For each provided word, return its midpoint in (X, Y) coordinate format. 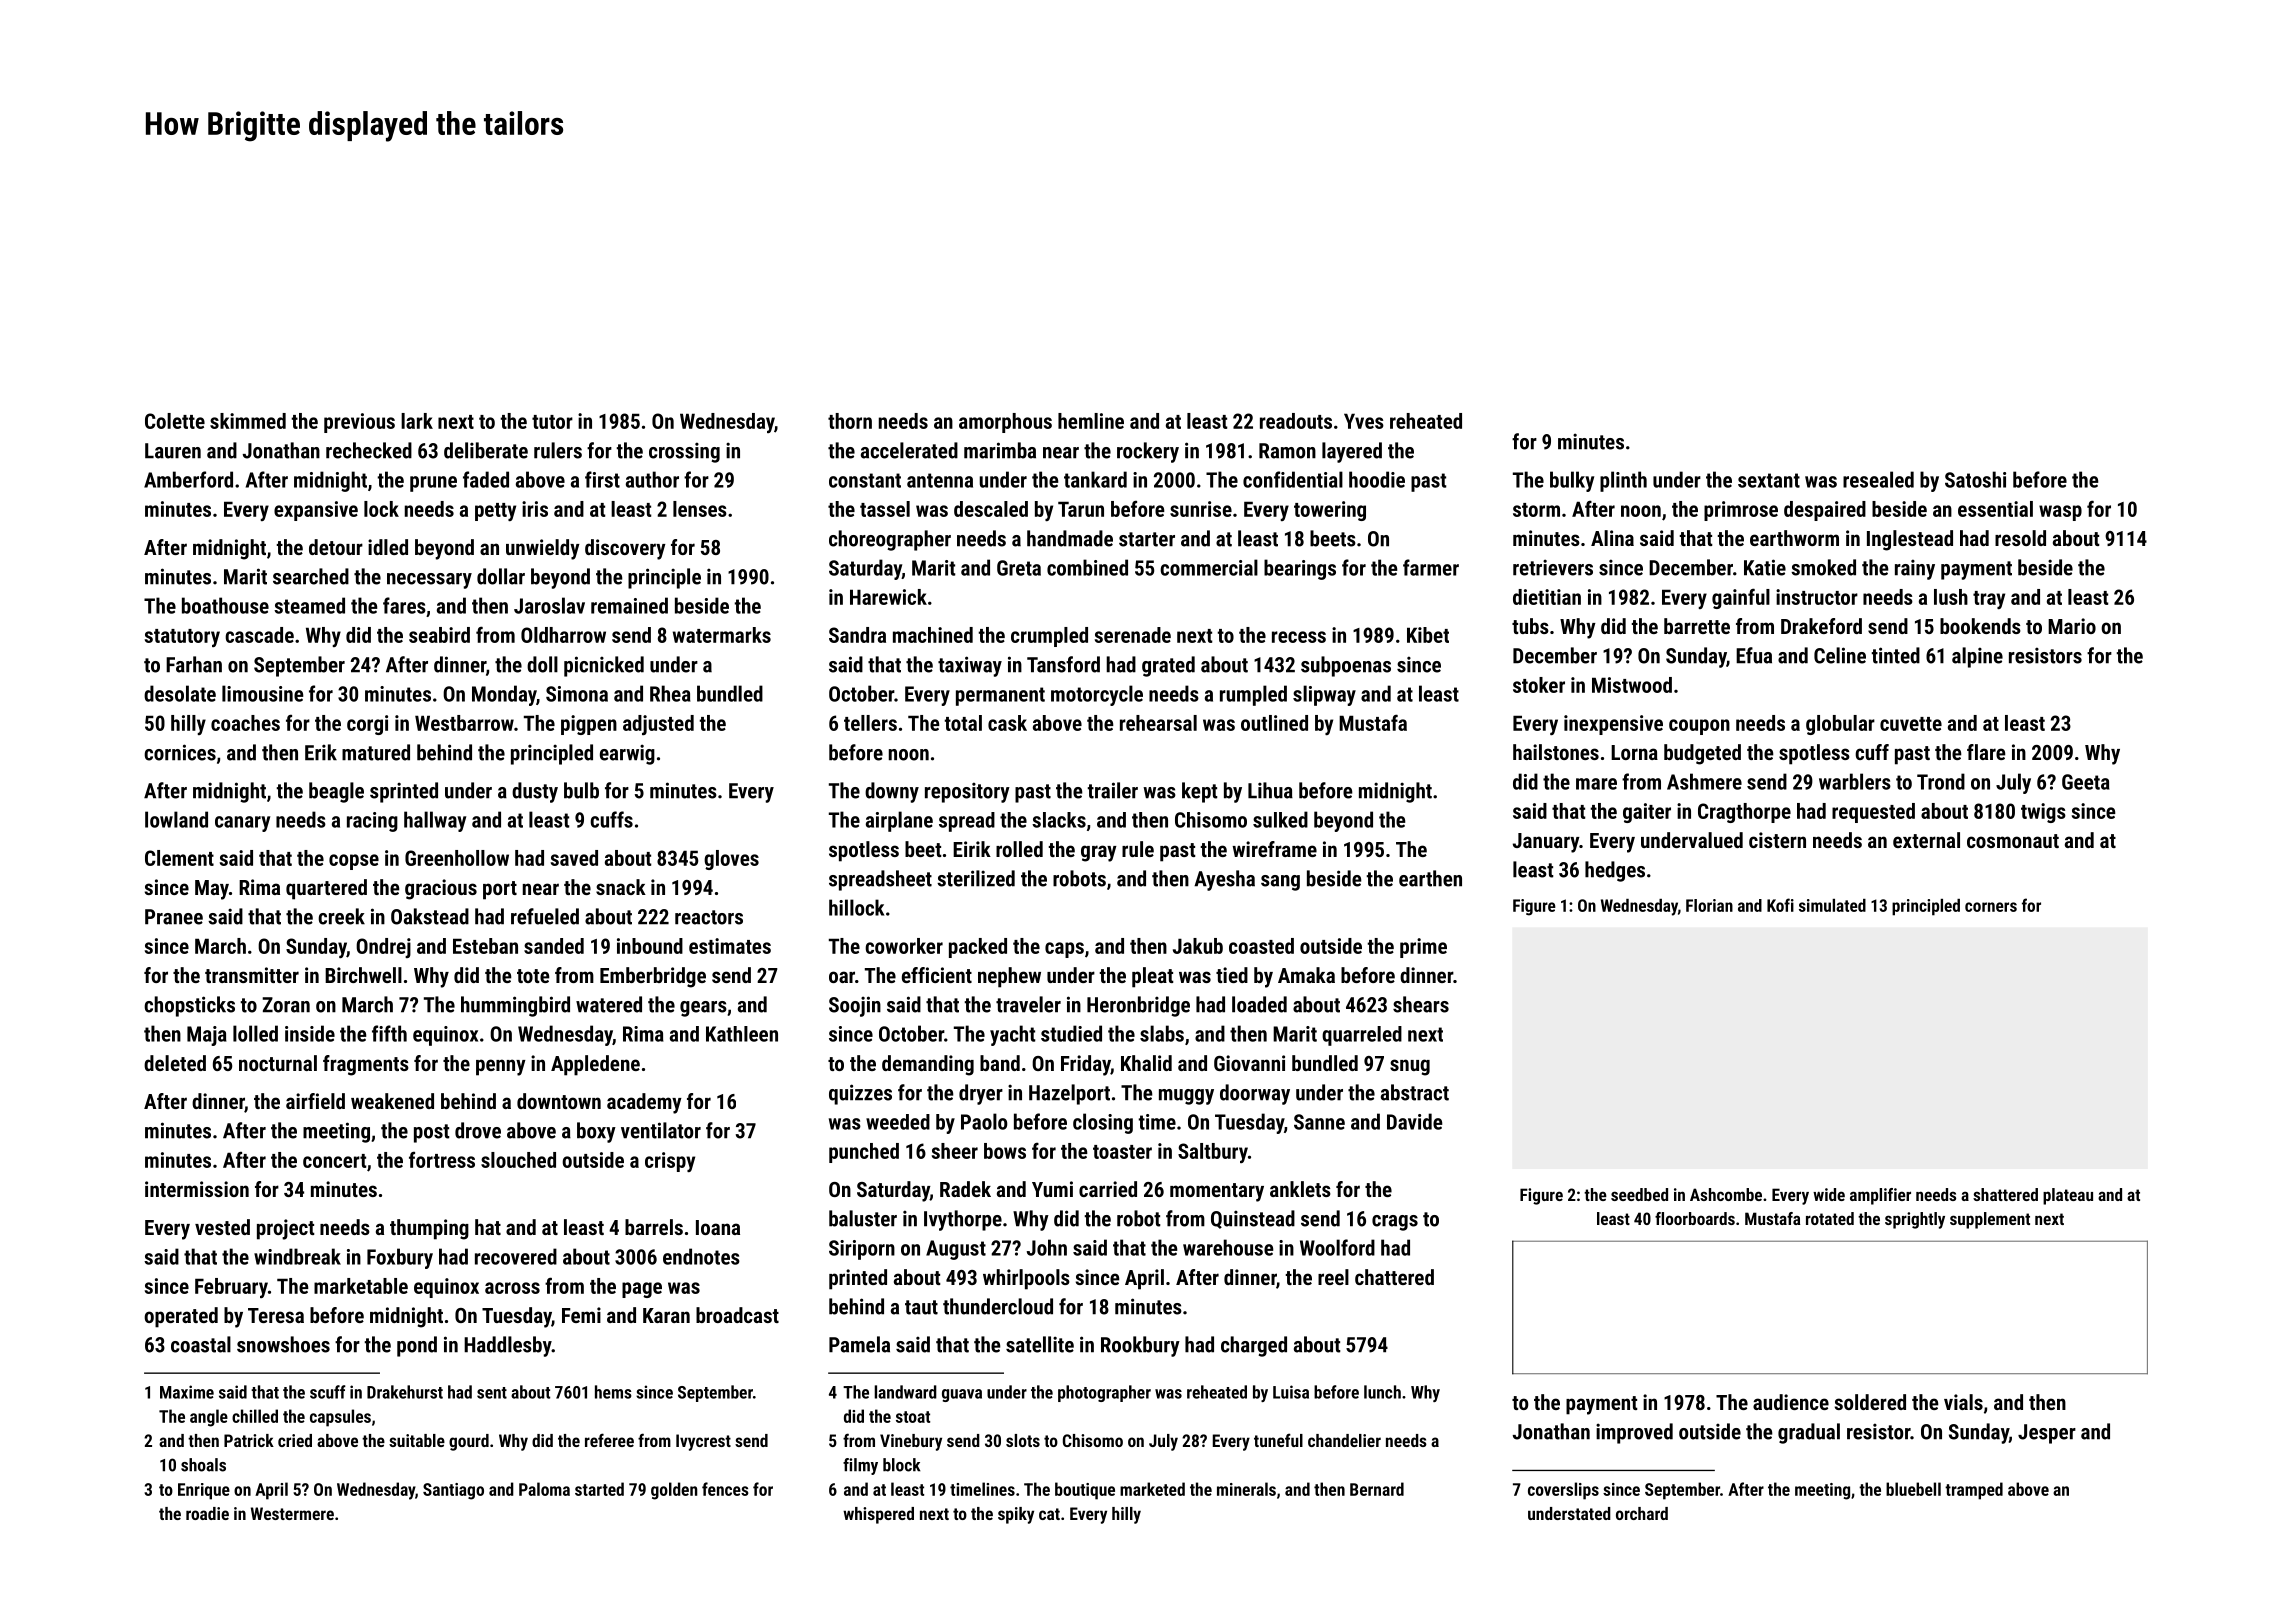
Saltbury (1213, 1153)
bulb (581, 790)
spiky (1016, 1515)
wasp (2060, 513)
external (1926, 840)
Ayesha (1224, 880)
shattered (2005, 1194)
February (231, 1288)
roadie (207, 1513)
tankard (1095, 479)
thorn (850, 421)
